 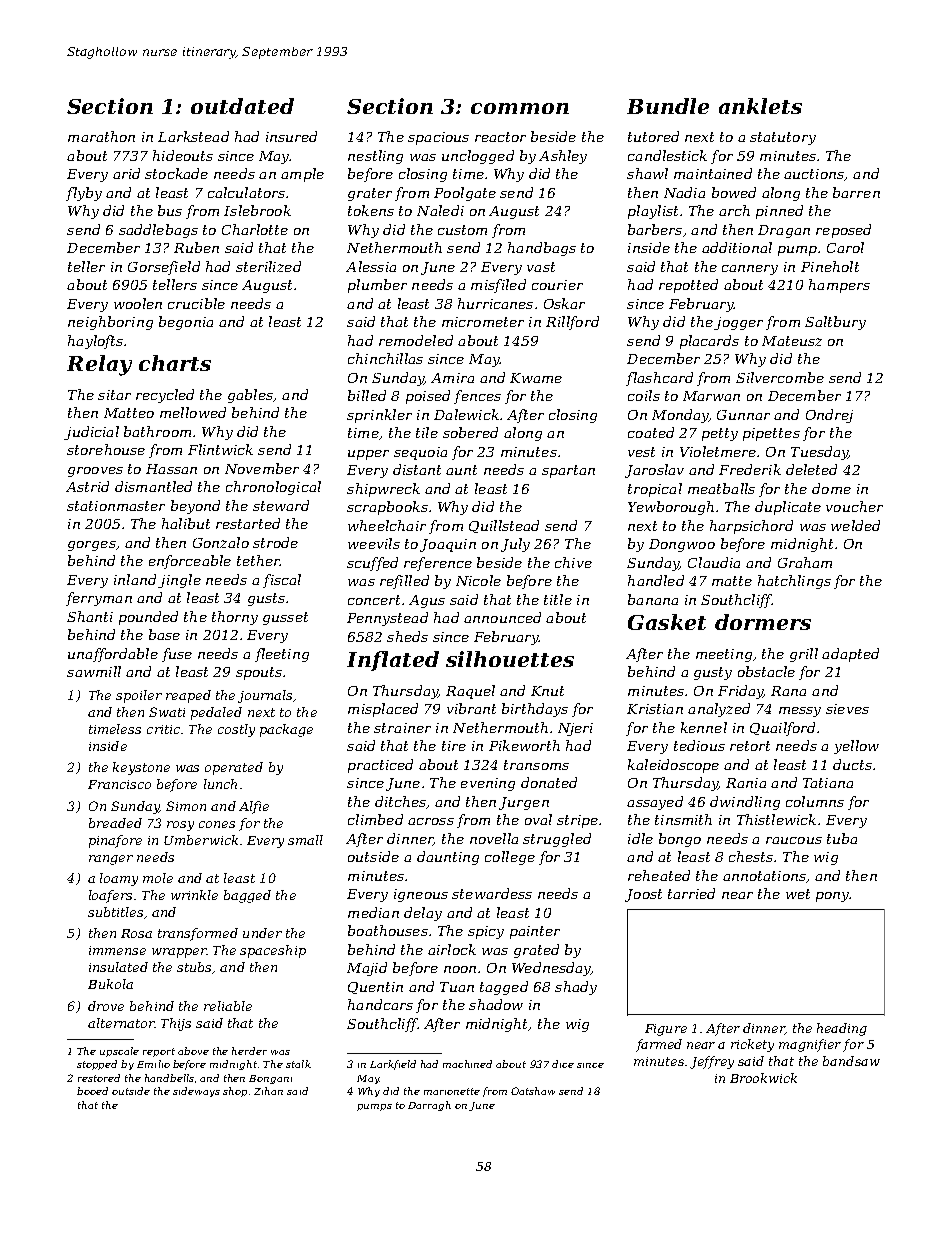 What do you see at coordinates (139, 696) in the document?
I see `spoiler` at bounding box center [139, 696].
